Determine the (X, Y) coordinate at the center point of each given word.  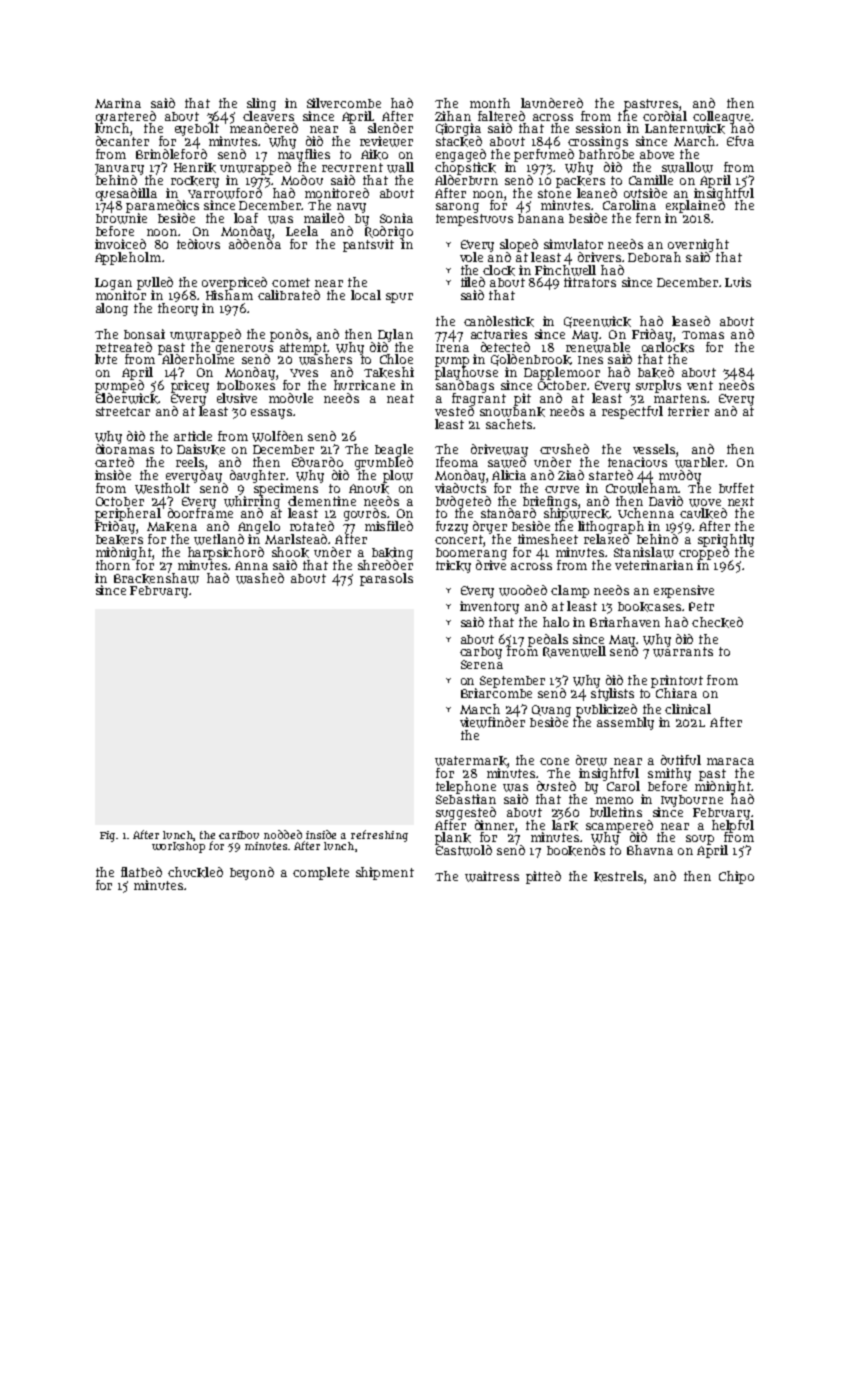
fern (648, 218)
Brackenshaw (156, 578)
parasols (386, 579)
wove (705, 503)
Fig (107, 836)
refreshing (379, 836)
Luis (738, 282)
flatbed (141, 872)
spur (399, 298)
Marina (118, 103)
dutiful (681, 760)
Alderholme (198, 359)
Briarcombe (496, 693)
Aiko (374, 154)
